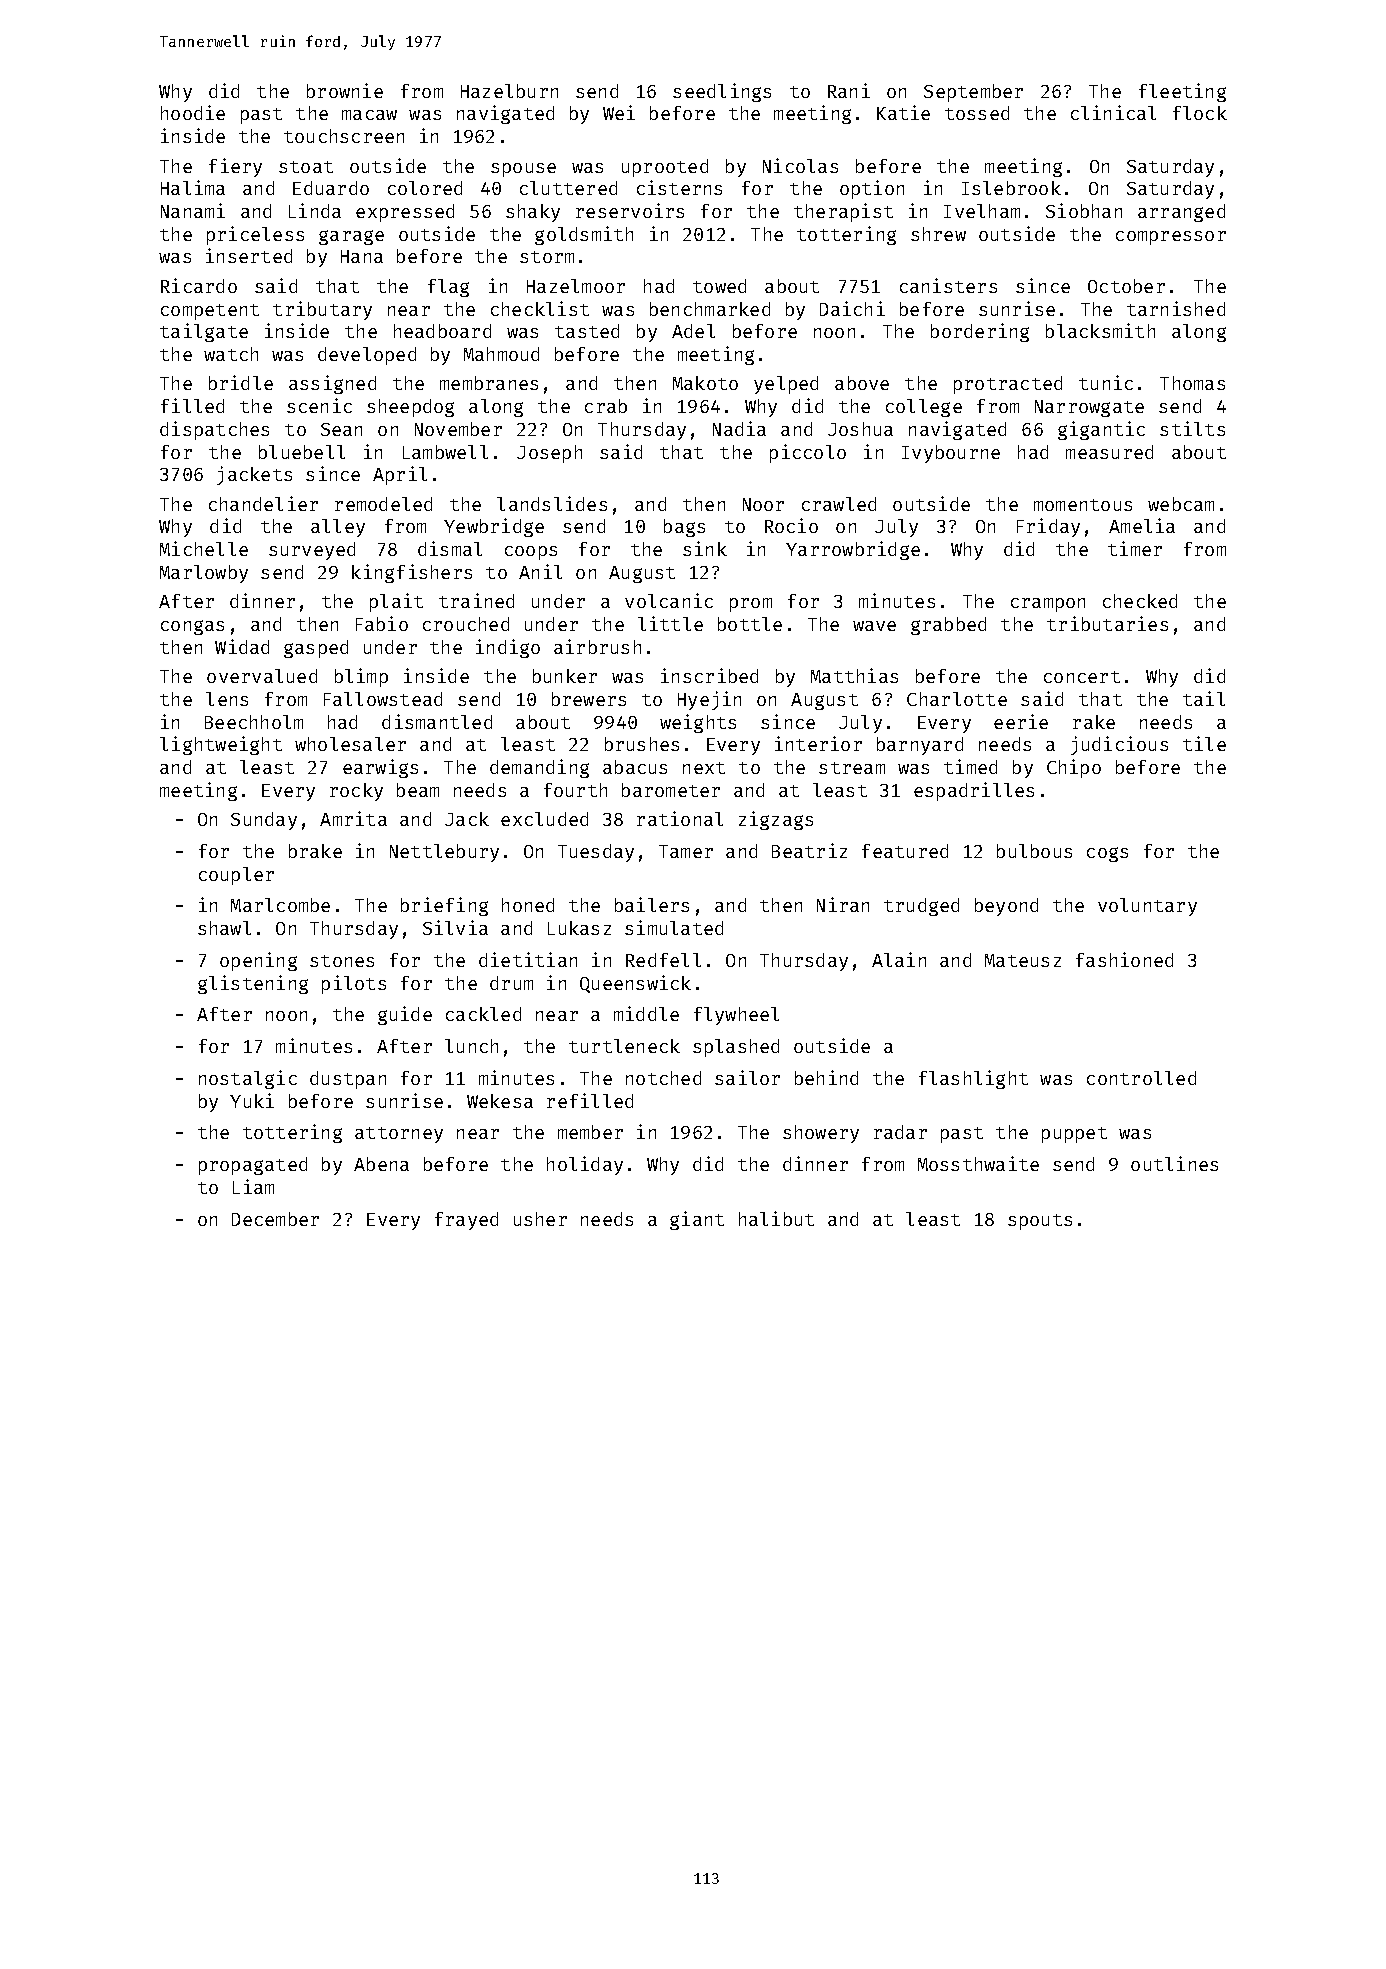 The height and width of the screenshot is (1969, 1386). Describe the element at coordinates (331, 188) in the screenshot. I see `Eduardo` at that location.
